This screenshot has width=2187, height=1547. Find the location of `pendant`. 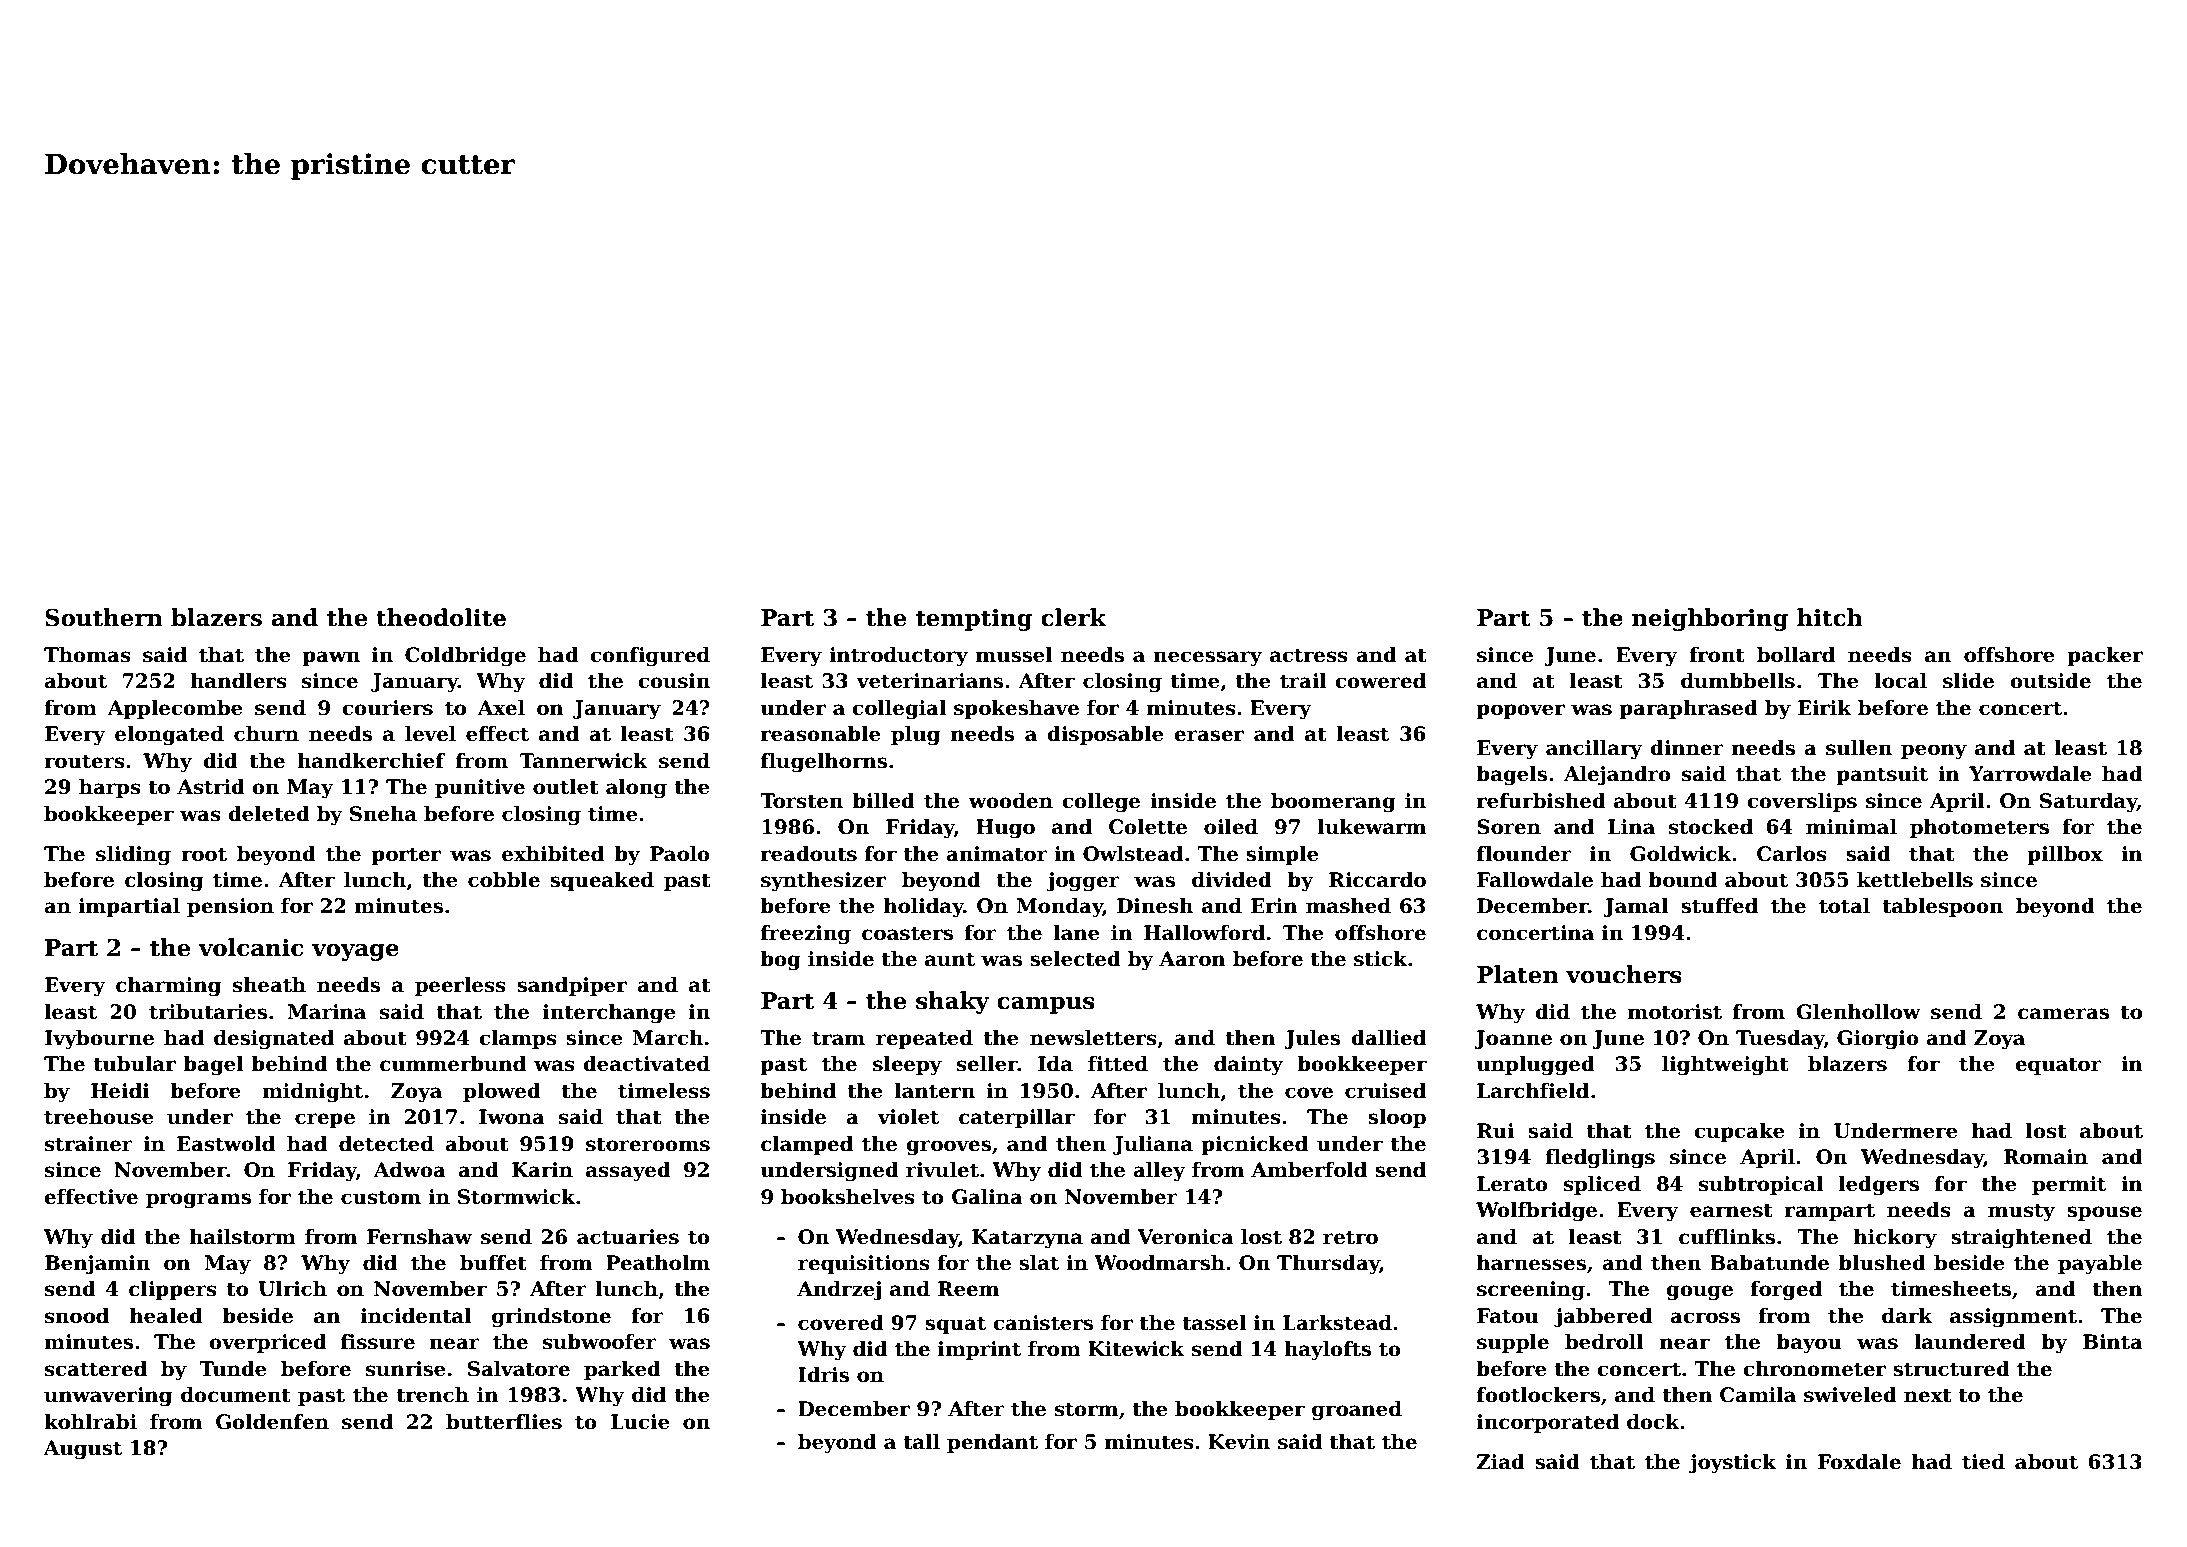

pendant is located at coordinates (992, 1443).
